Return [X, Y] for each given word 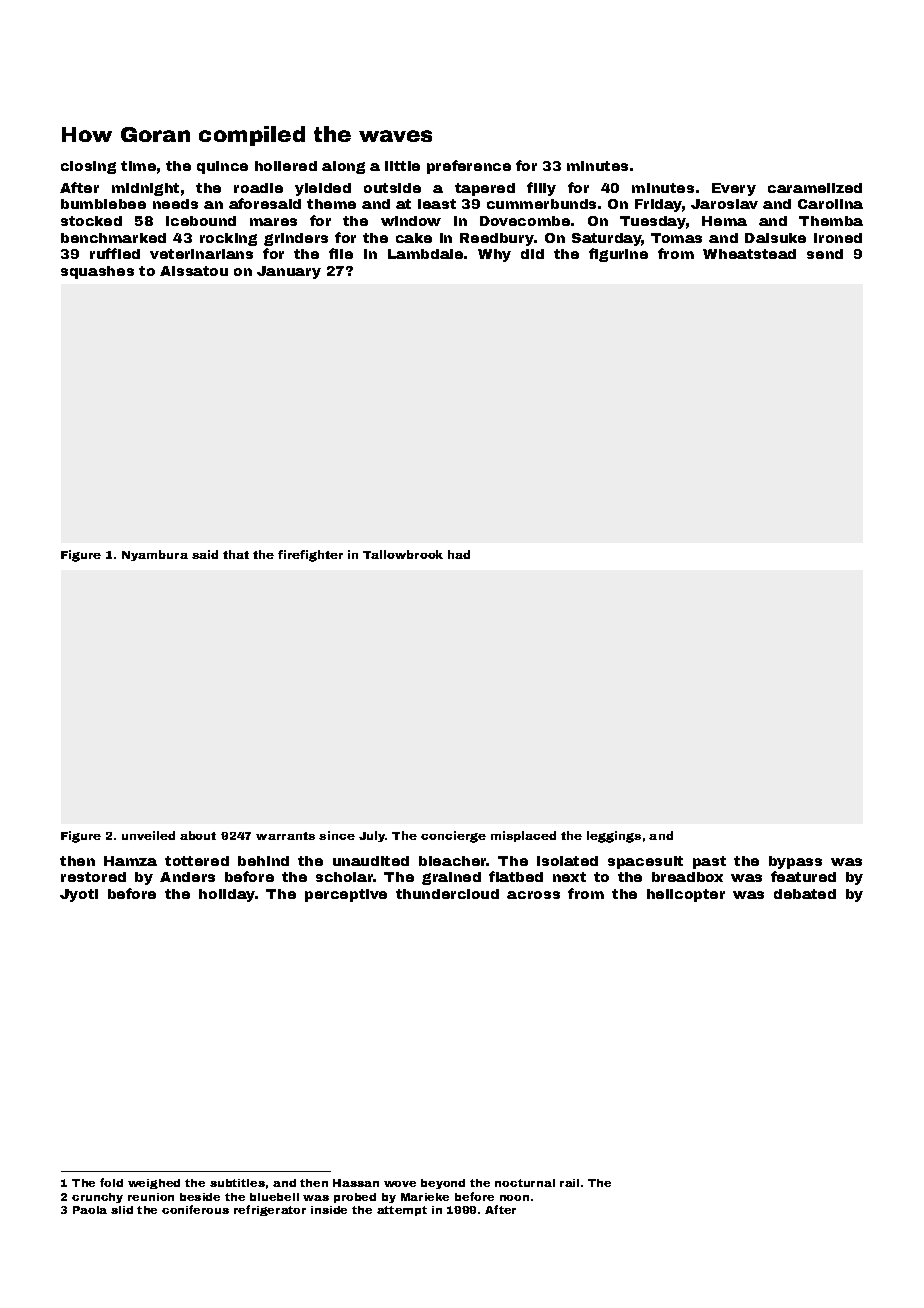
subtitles [237, 1183]
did [532, 254]
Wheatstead [749, 254]
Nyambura [155, 555]
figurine [618, 255]
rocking [228, 239]
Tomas [676, 238]
